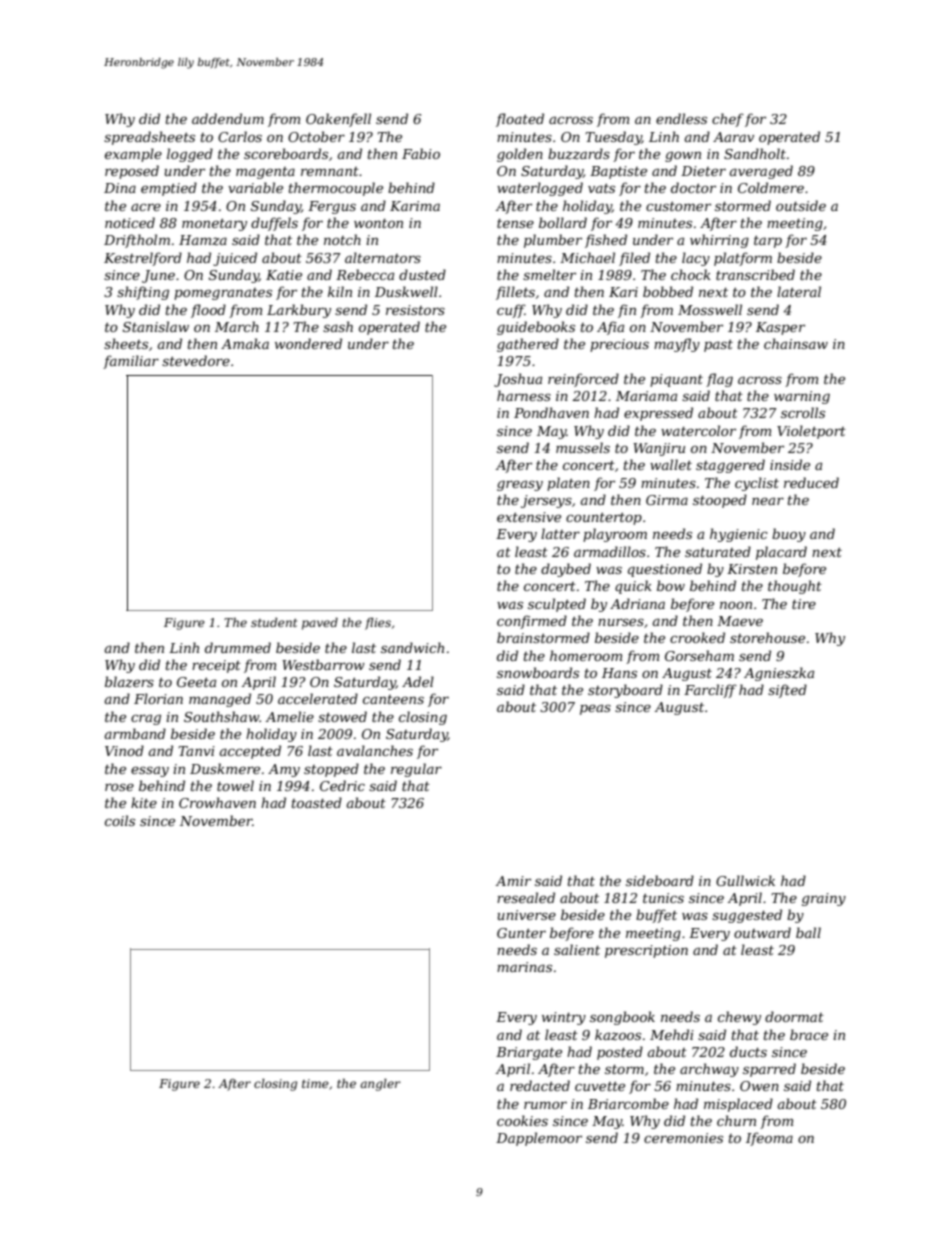 This screenshot has width=952, height=1233. Describe the element at coordinates (315, 1083) in the screenshot. I see `time` at that location.
